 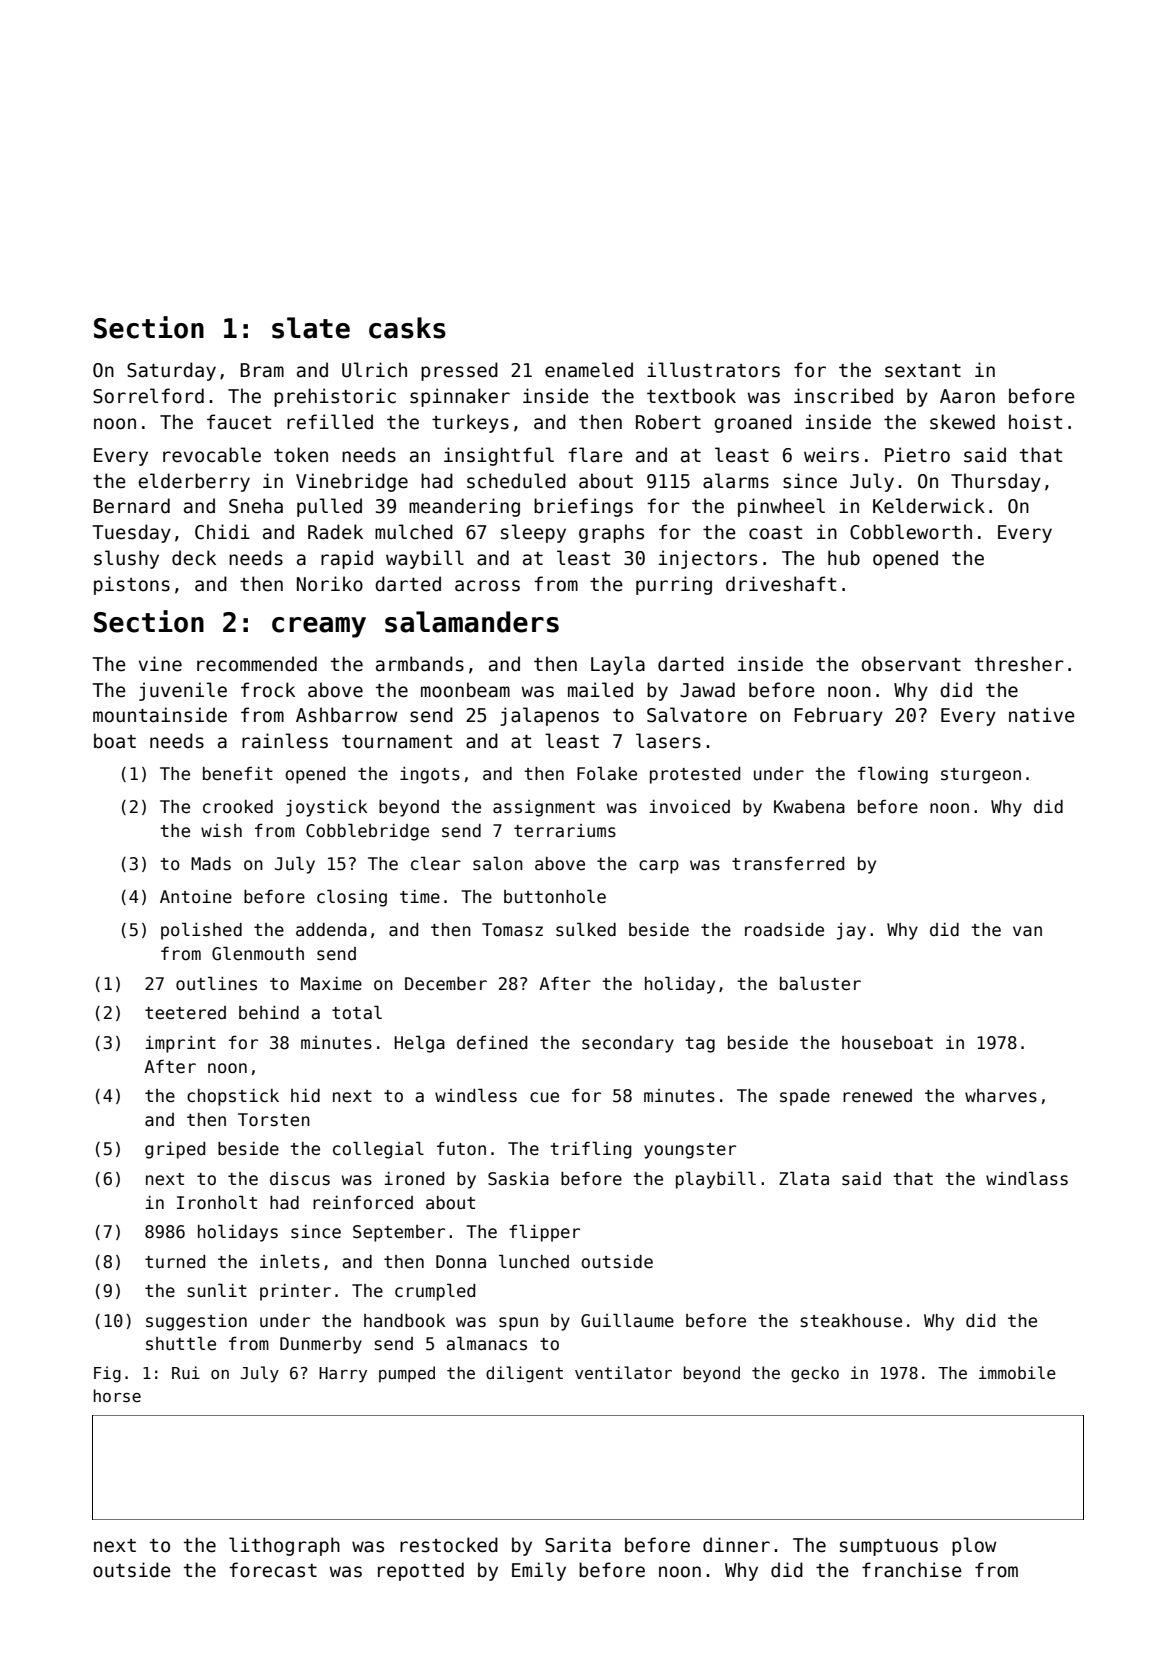 I want to click on Antoine, so click(x=196, y=897).
